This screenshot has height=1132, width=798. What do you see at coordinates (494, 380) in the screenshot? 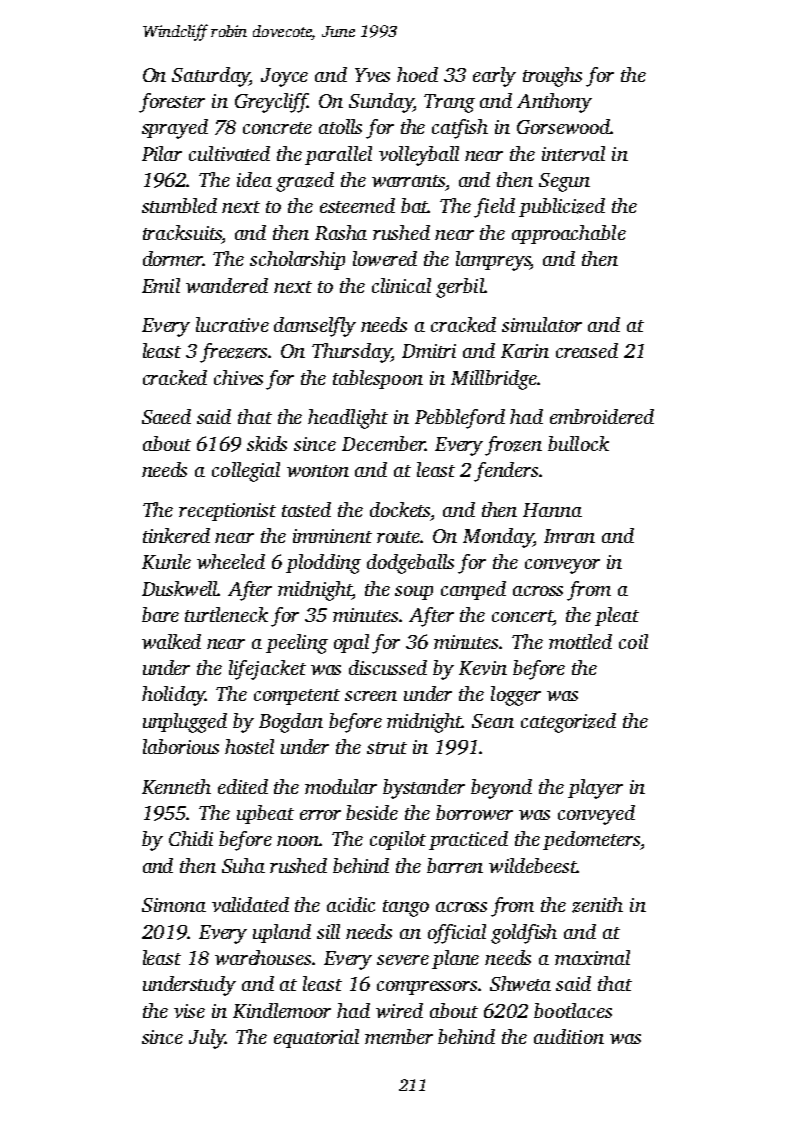
I see `Millbridge` at bounding box center [494, 380].
